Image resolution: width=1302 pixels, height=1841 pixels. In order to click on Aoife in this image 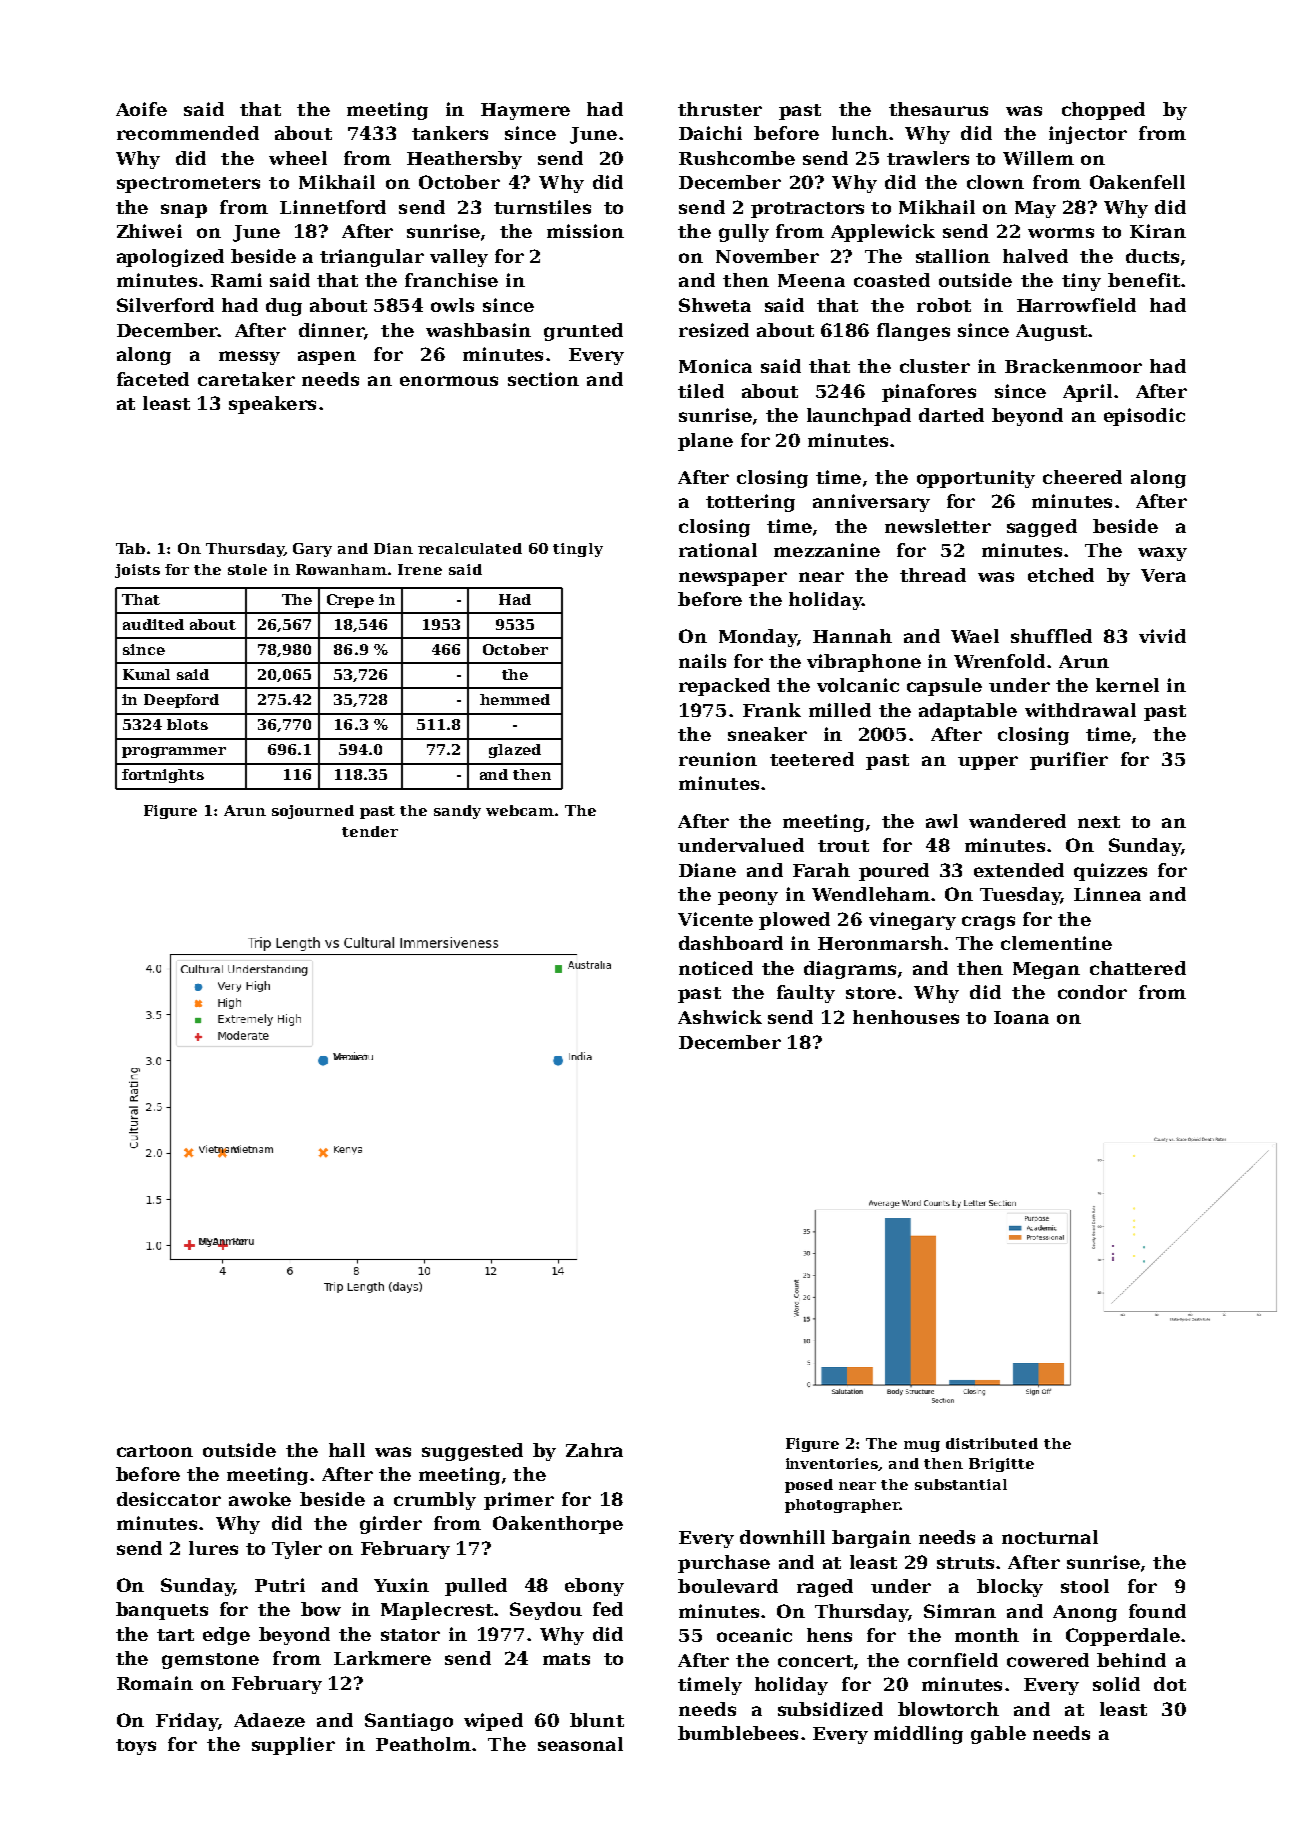, I will do `click(141, 109)`.
